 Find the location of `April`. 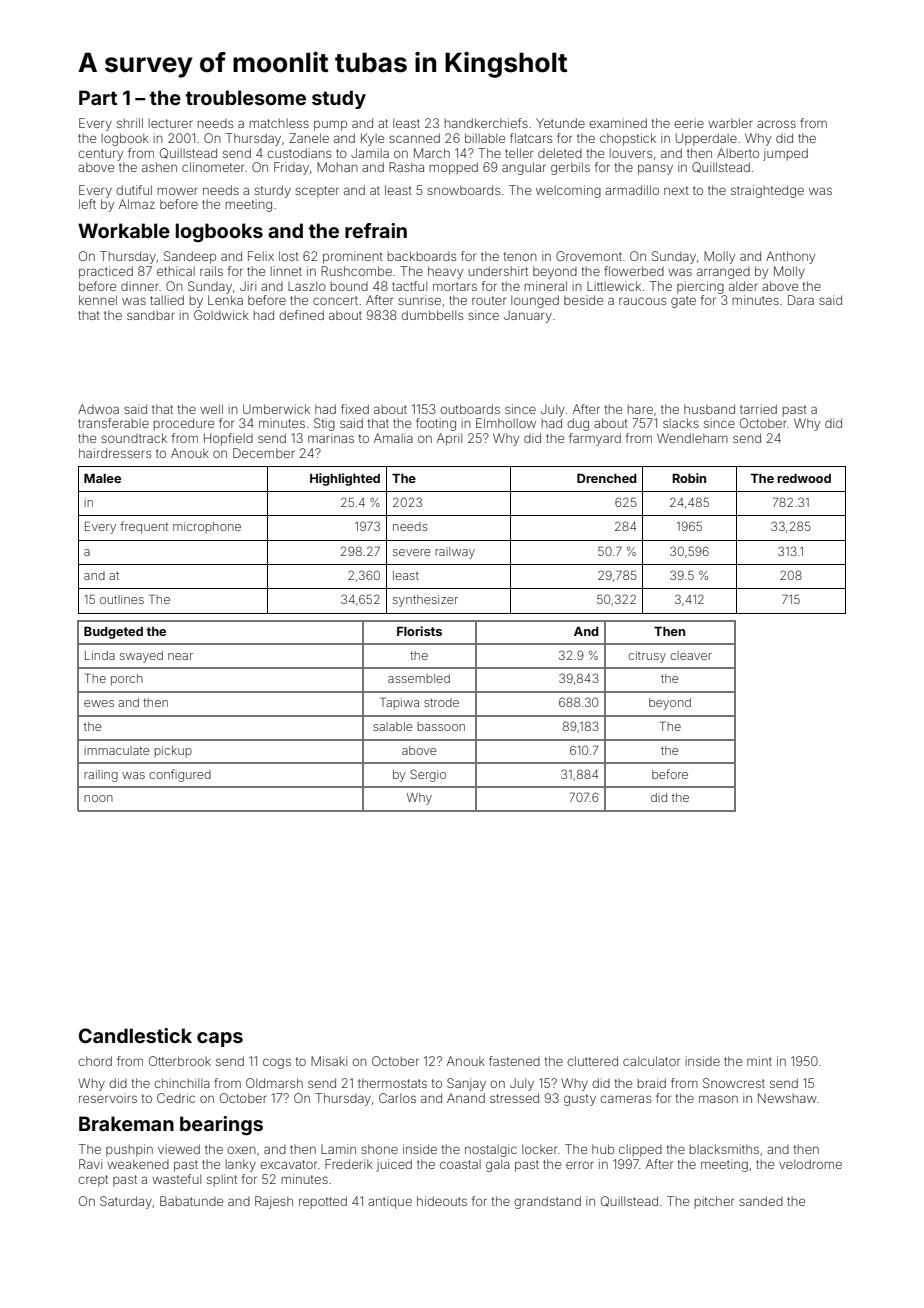

April is located at coordinates (449, 439).
